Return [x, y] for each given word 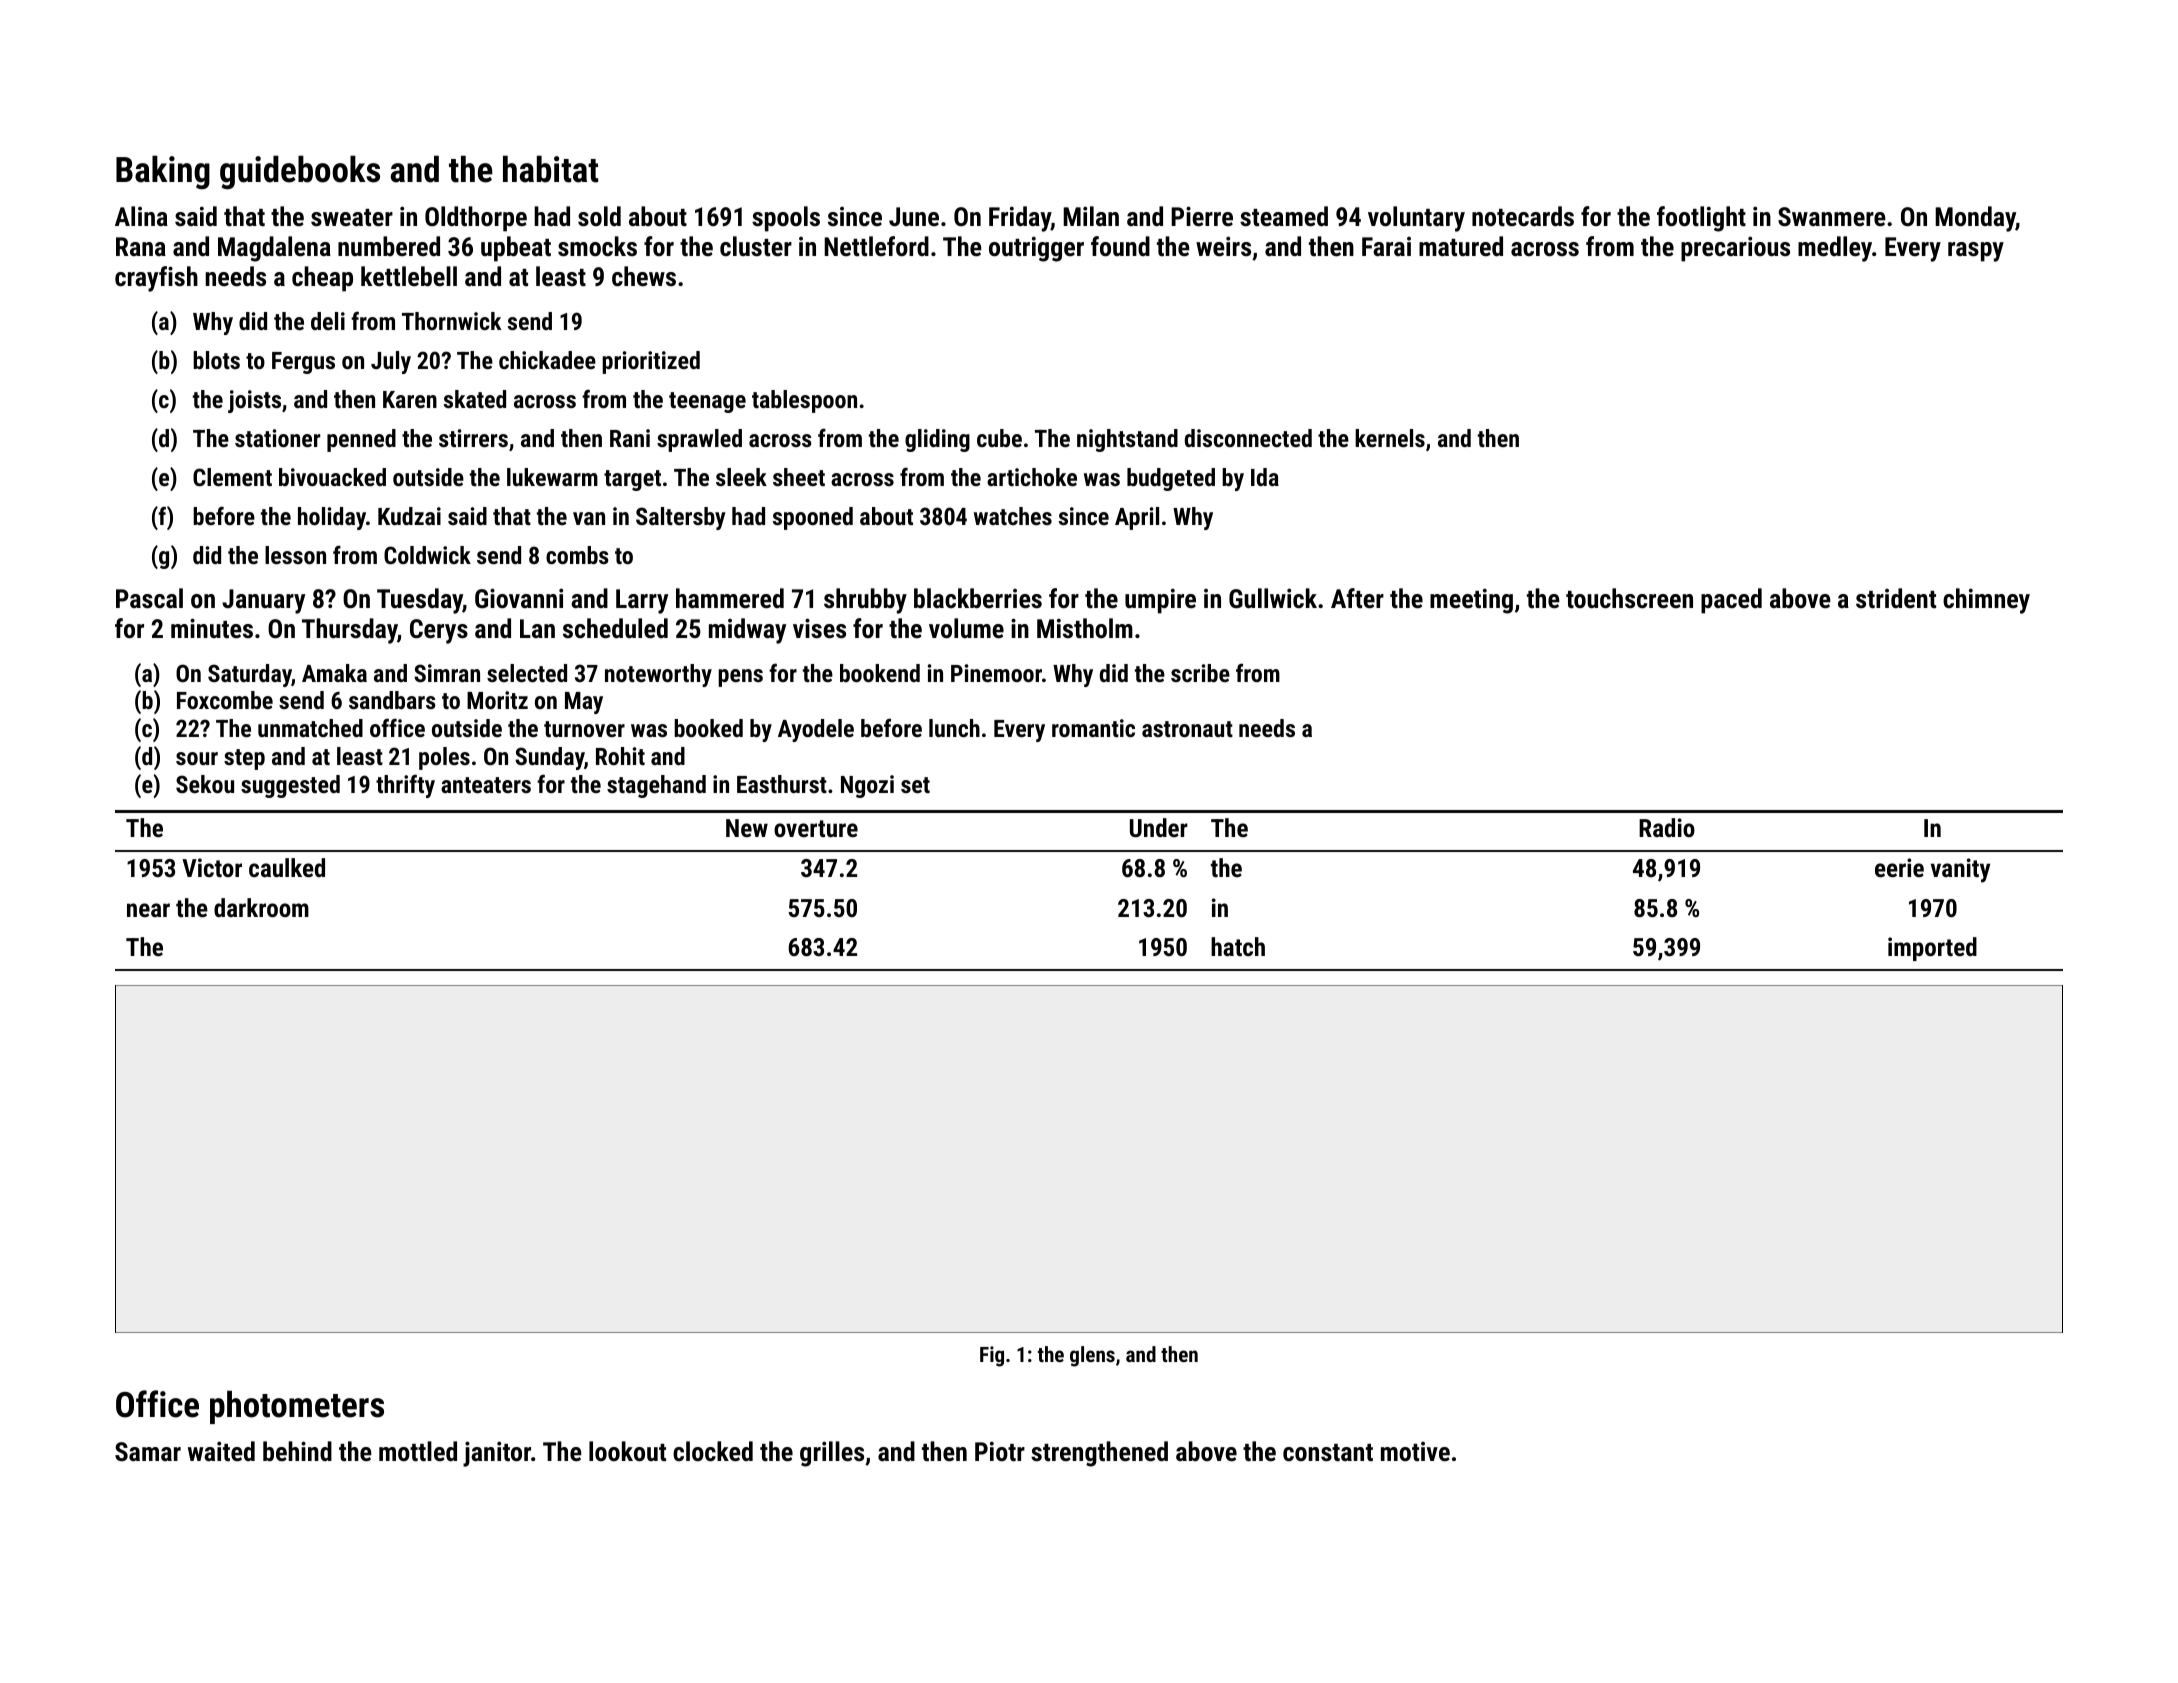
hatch [1238, 946]
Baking [163, 172]
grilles [832, 1454]
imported [1932, 949]
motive [1415, 1451]
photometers [297, 1407]
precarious [1735, 249]
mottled [418, 1451]
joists [254, 401]
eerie [1899, 867]
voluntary [1416, 219]
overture [816, 828]
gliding [937, 440]
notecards [1523, 216]
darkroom [261, 907]
